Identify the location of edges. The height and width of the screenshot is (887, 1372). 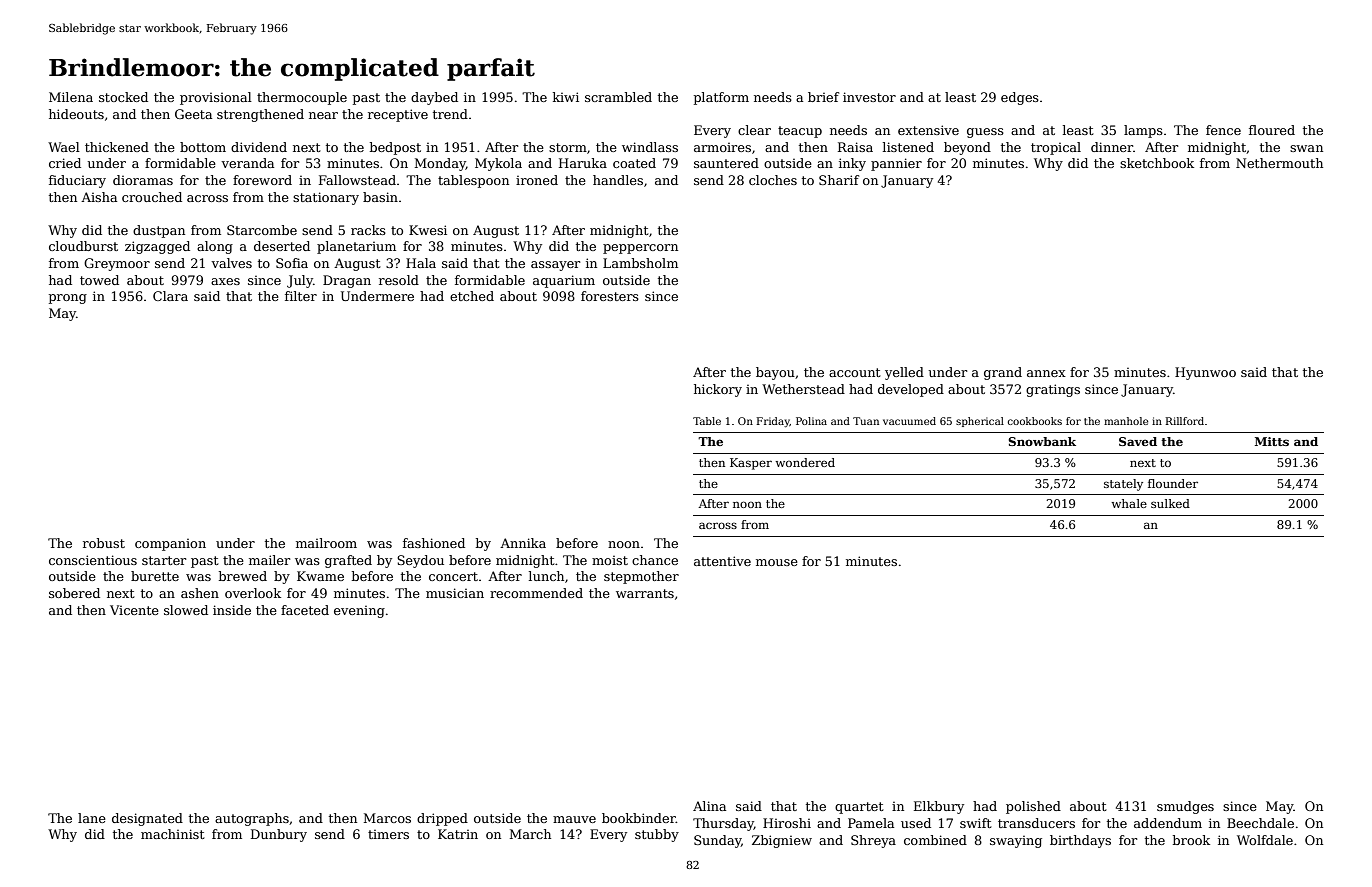
(1020, 98).
